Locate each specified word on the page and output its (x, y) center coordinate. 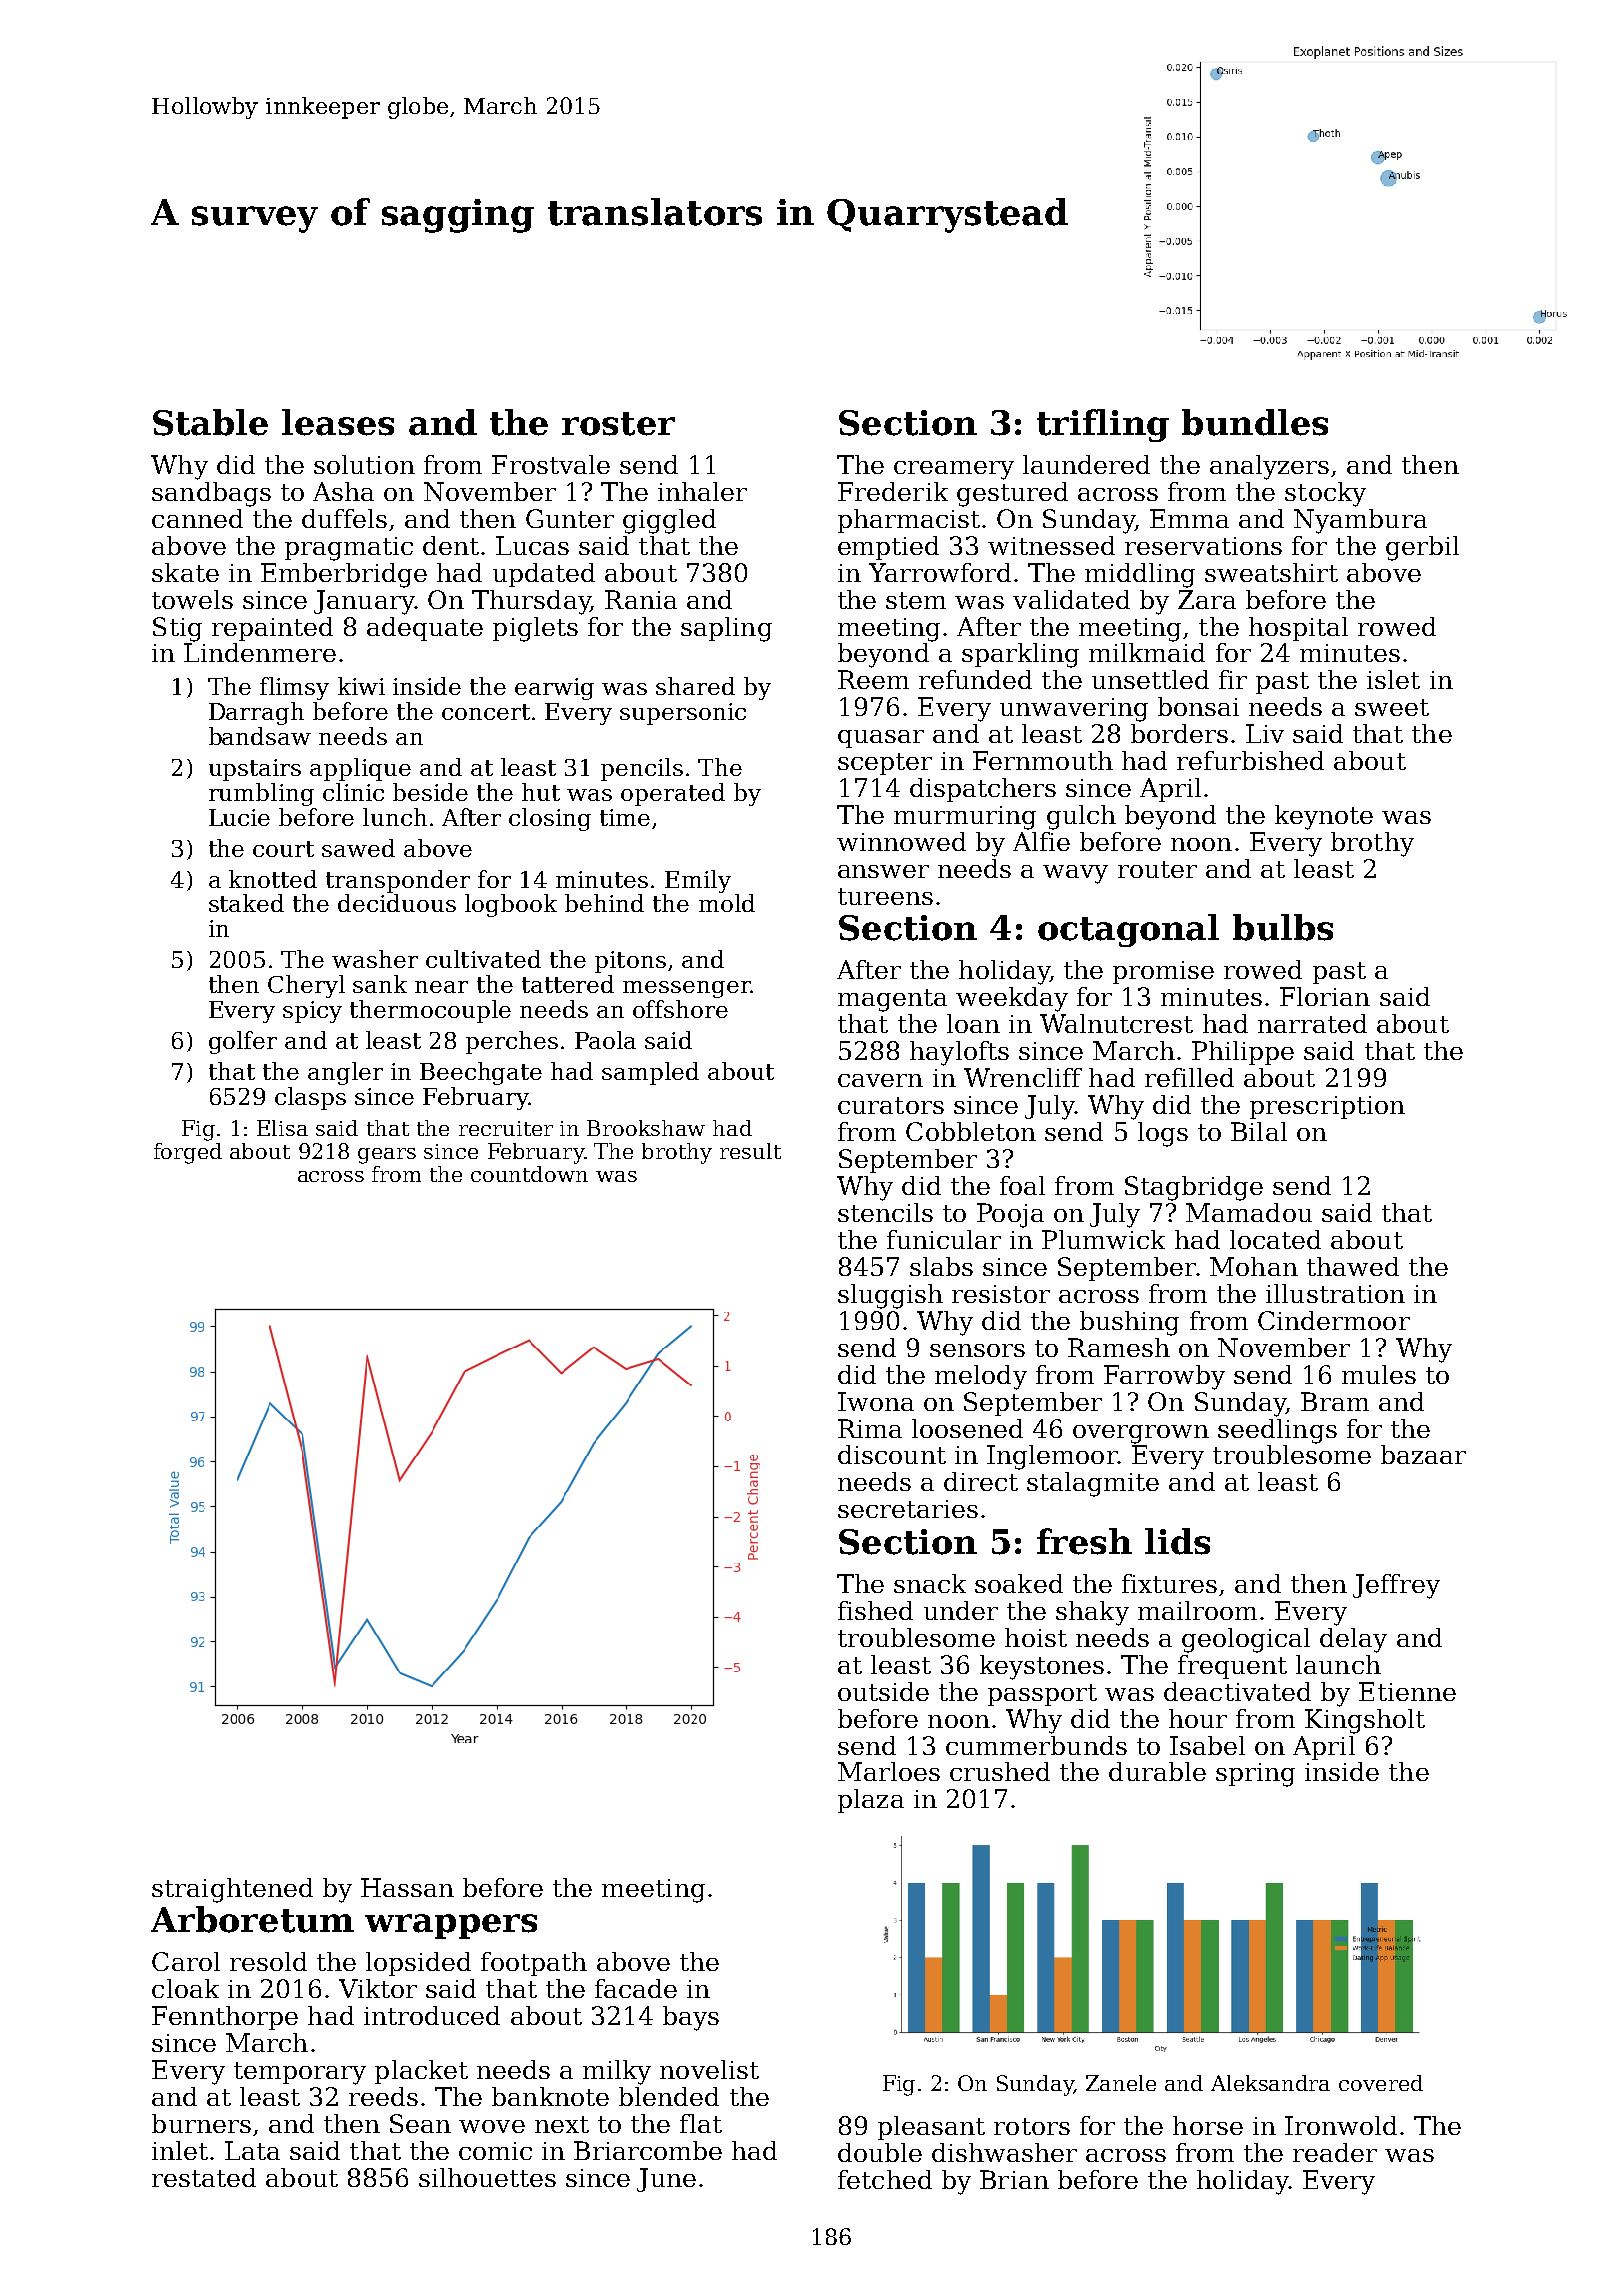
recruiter (506, 1128)
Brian (1014, 2179)
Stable (210, 422)
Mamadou (1249, 1212)
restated (204, 2177)
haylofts (959, 1053)
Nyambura (1360, 521)
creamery (954, 470)
